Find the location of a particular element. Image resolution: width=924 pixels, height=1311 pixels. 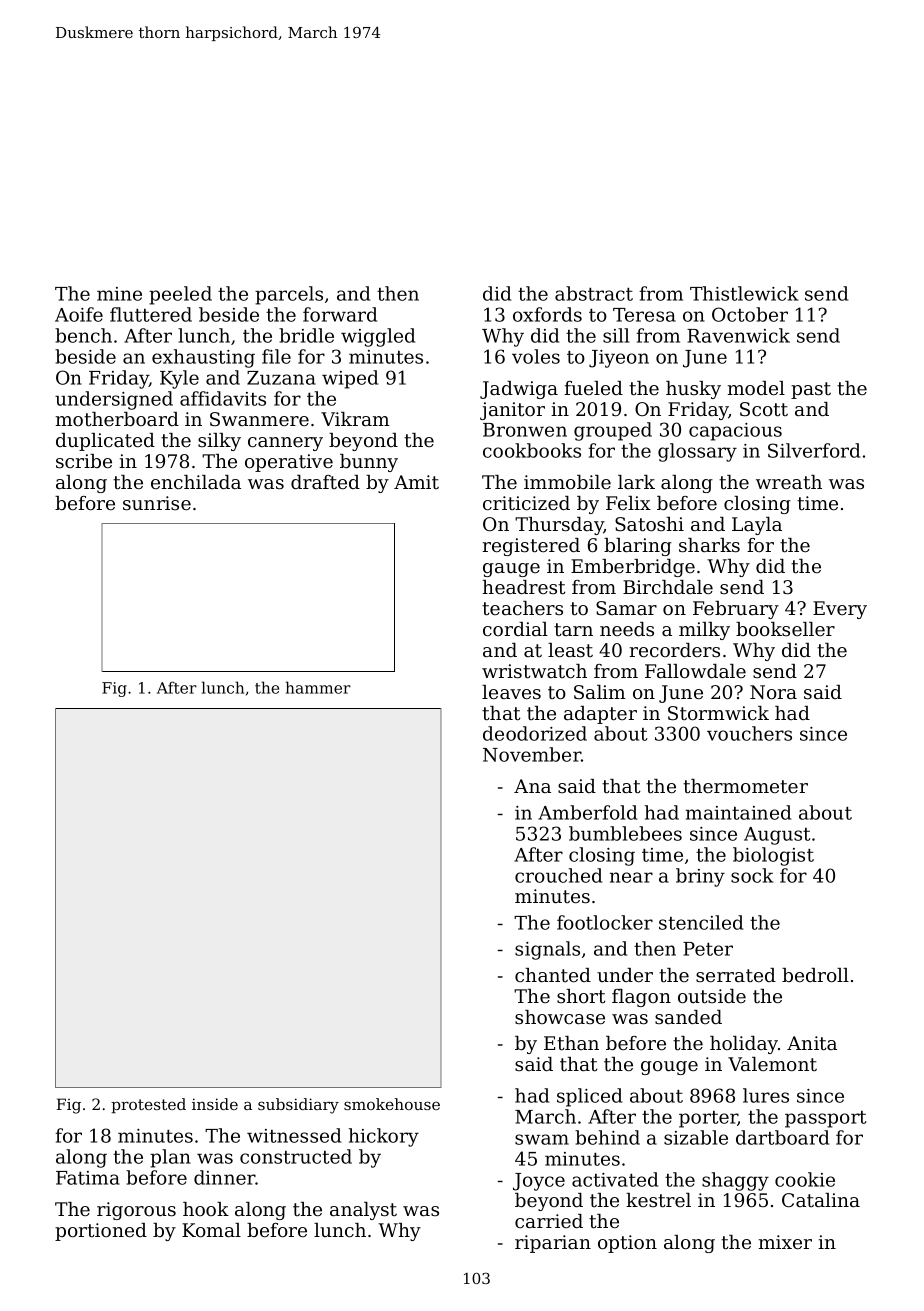

hammer is located at coordinates (318, 687).
